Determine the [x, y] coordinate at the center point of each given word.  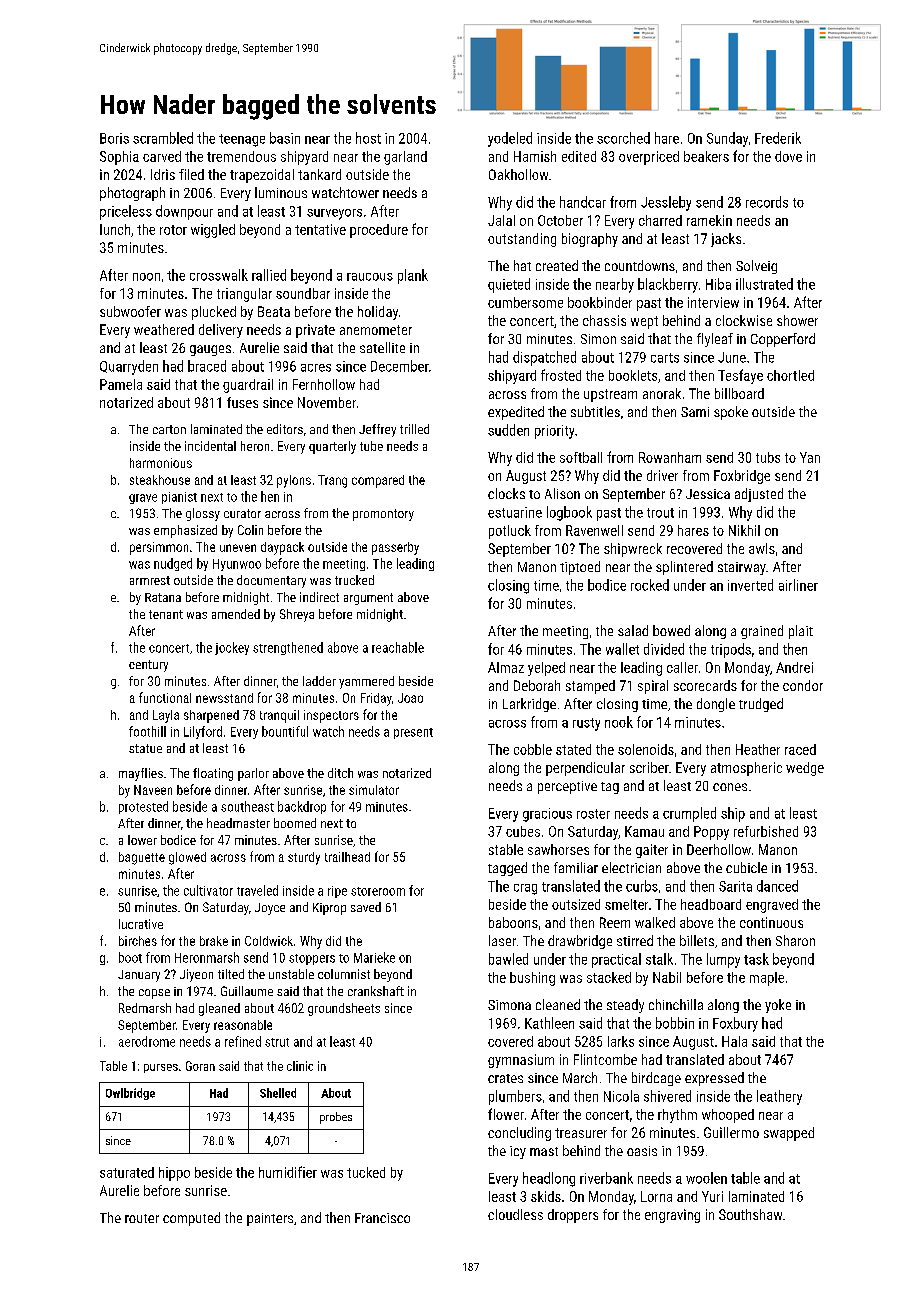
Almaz [506, 667]
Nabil [667, 977]
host [368, 138]
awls [762, 548]
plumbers [515, 1097]
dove [788, 156]
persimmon [159, 548]
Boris [114, 138]
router [142, 1218]
